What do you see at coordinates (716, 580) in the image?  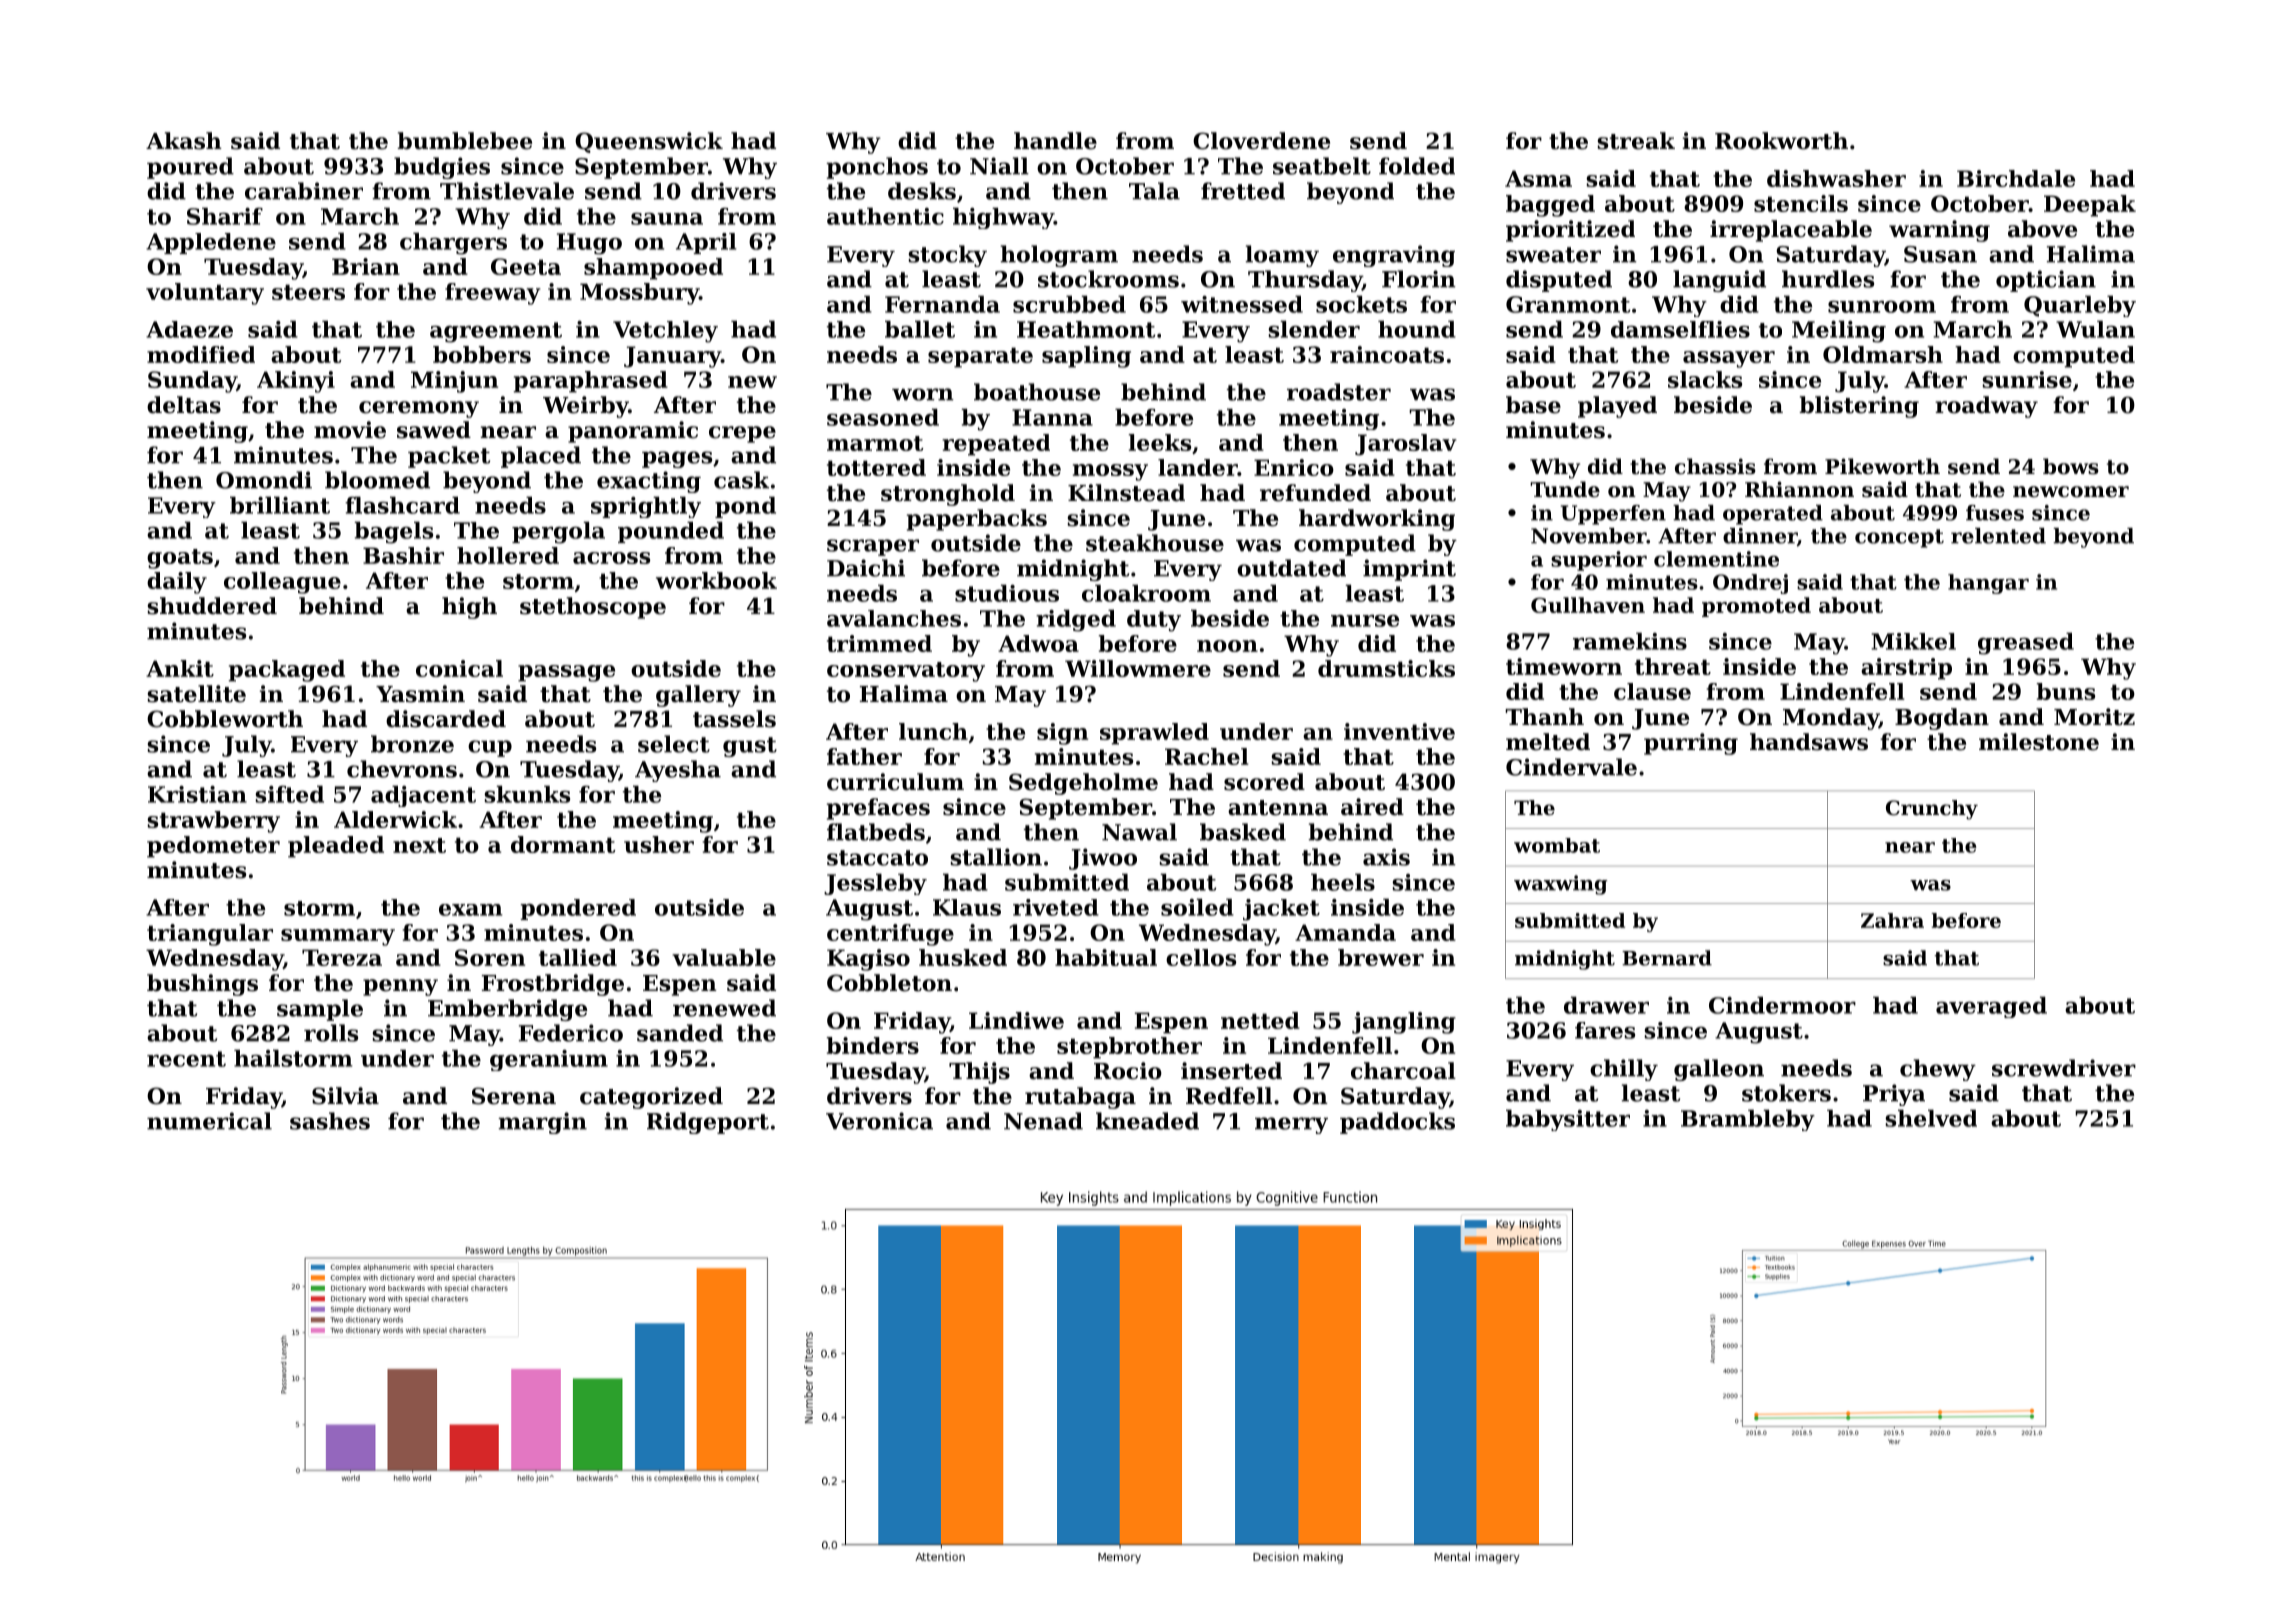 I see `workbook` at bounding box center [716, 580].
